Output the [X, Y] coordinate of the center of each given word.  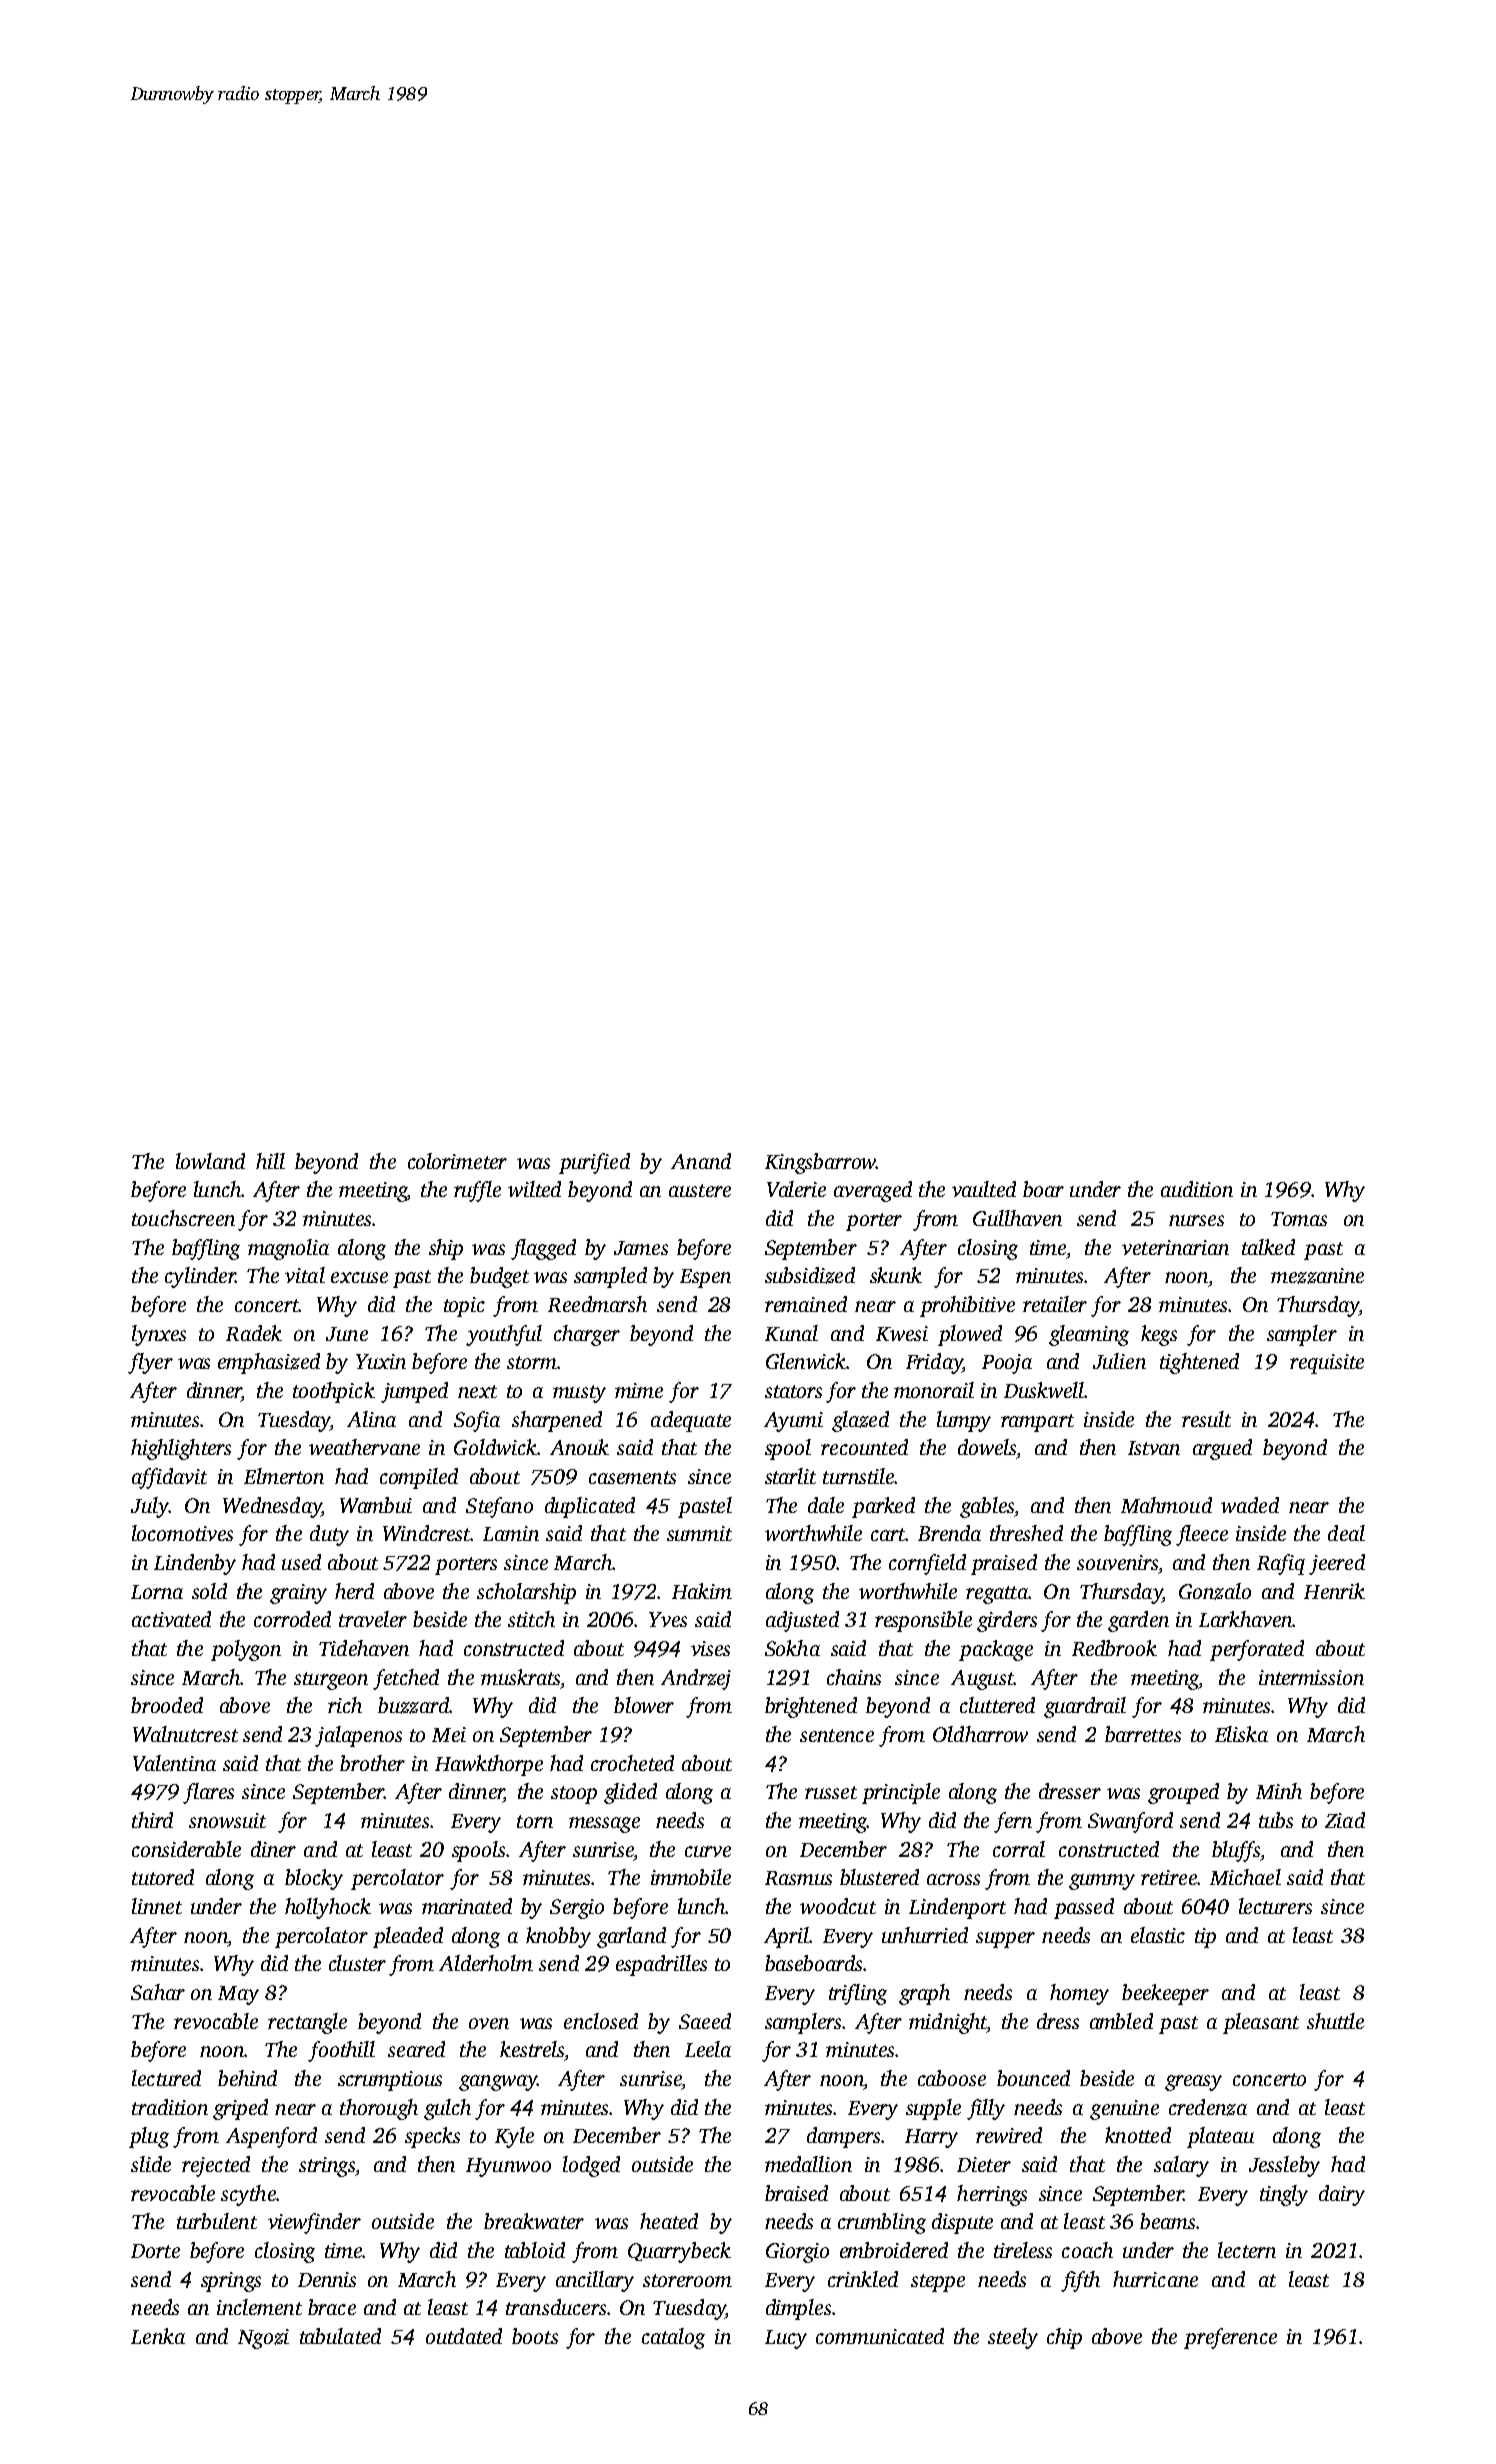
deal [1346, 1533]
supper [1005, 1940]
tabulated [340, 2336]
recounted [864, 1447]
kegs [1159, 1335]
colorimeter [457, 1161]
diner [273, 1849]
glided [630, 1793]
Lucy [786, 2339]
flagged [543, 1249]
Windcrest [426, 1533]
